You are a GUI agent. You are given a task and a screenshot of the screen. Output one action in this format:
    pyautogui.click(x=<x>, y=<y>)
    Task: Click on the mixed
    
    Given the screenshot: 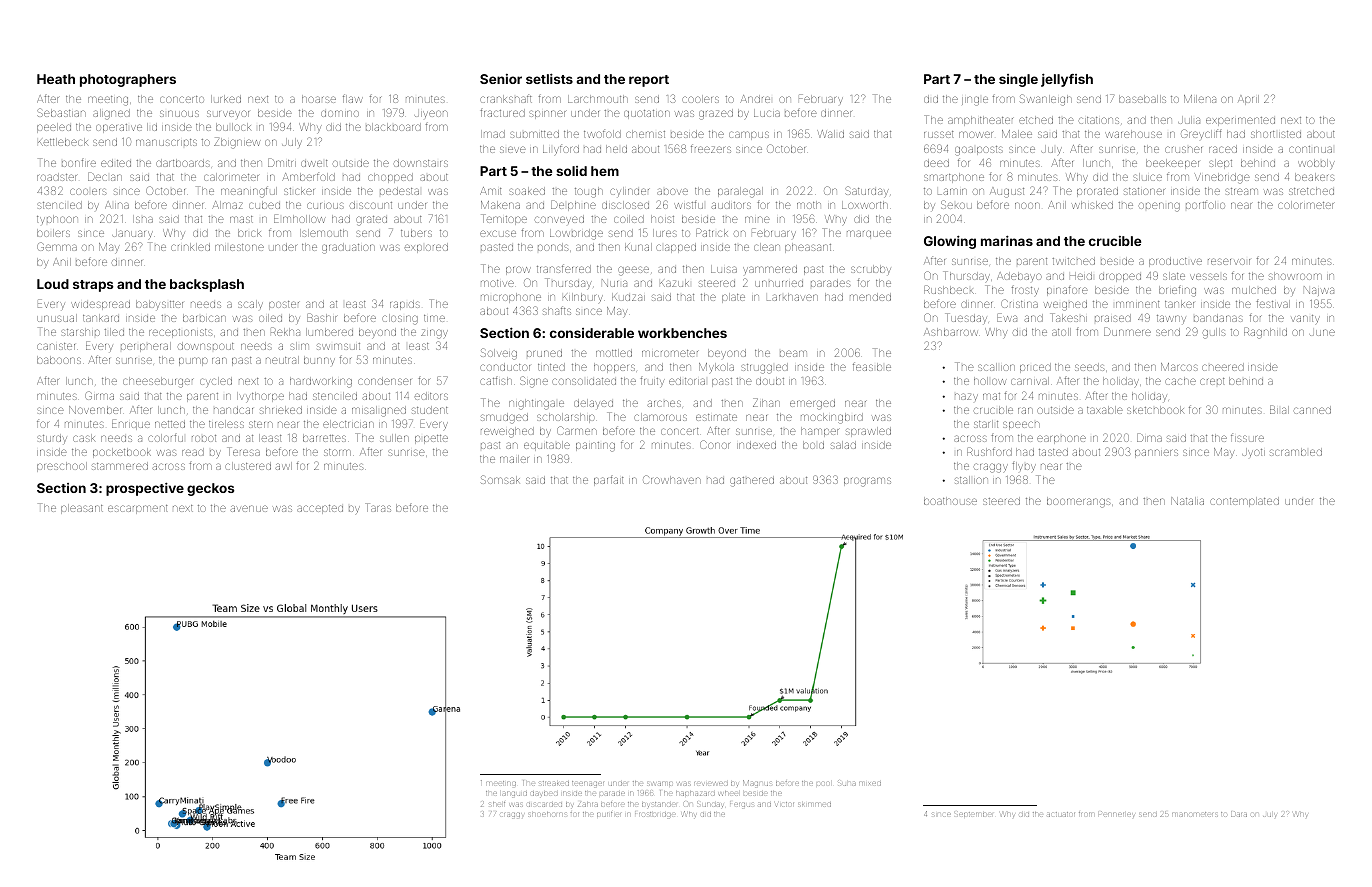 What is the action you would take?
    pyautogui.click(x=870, y=784)
